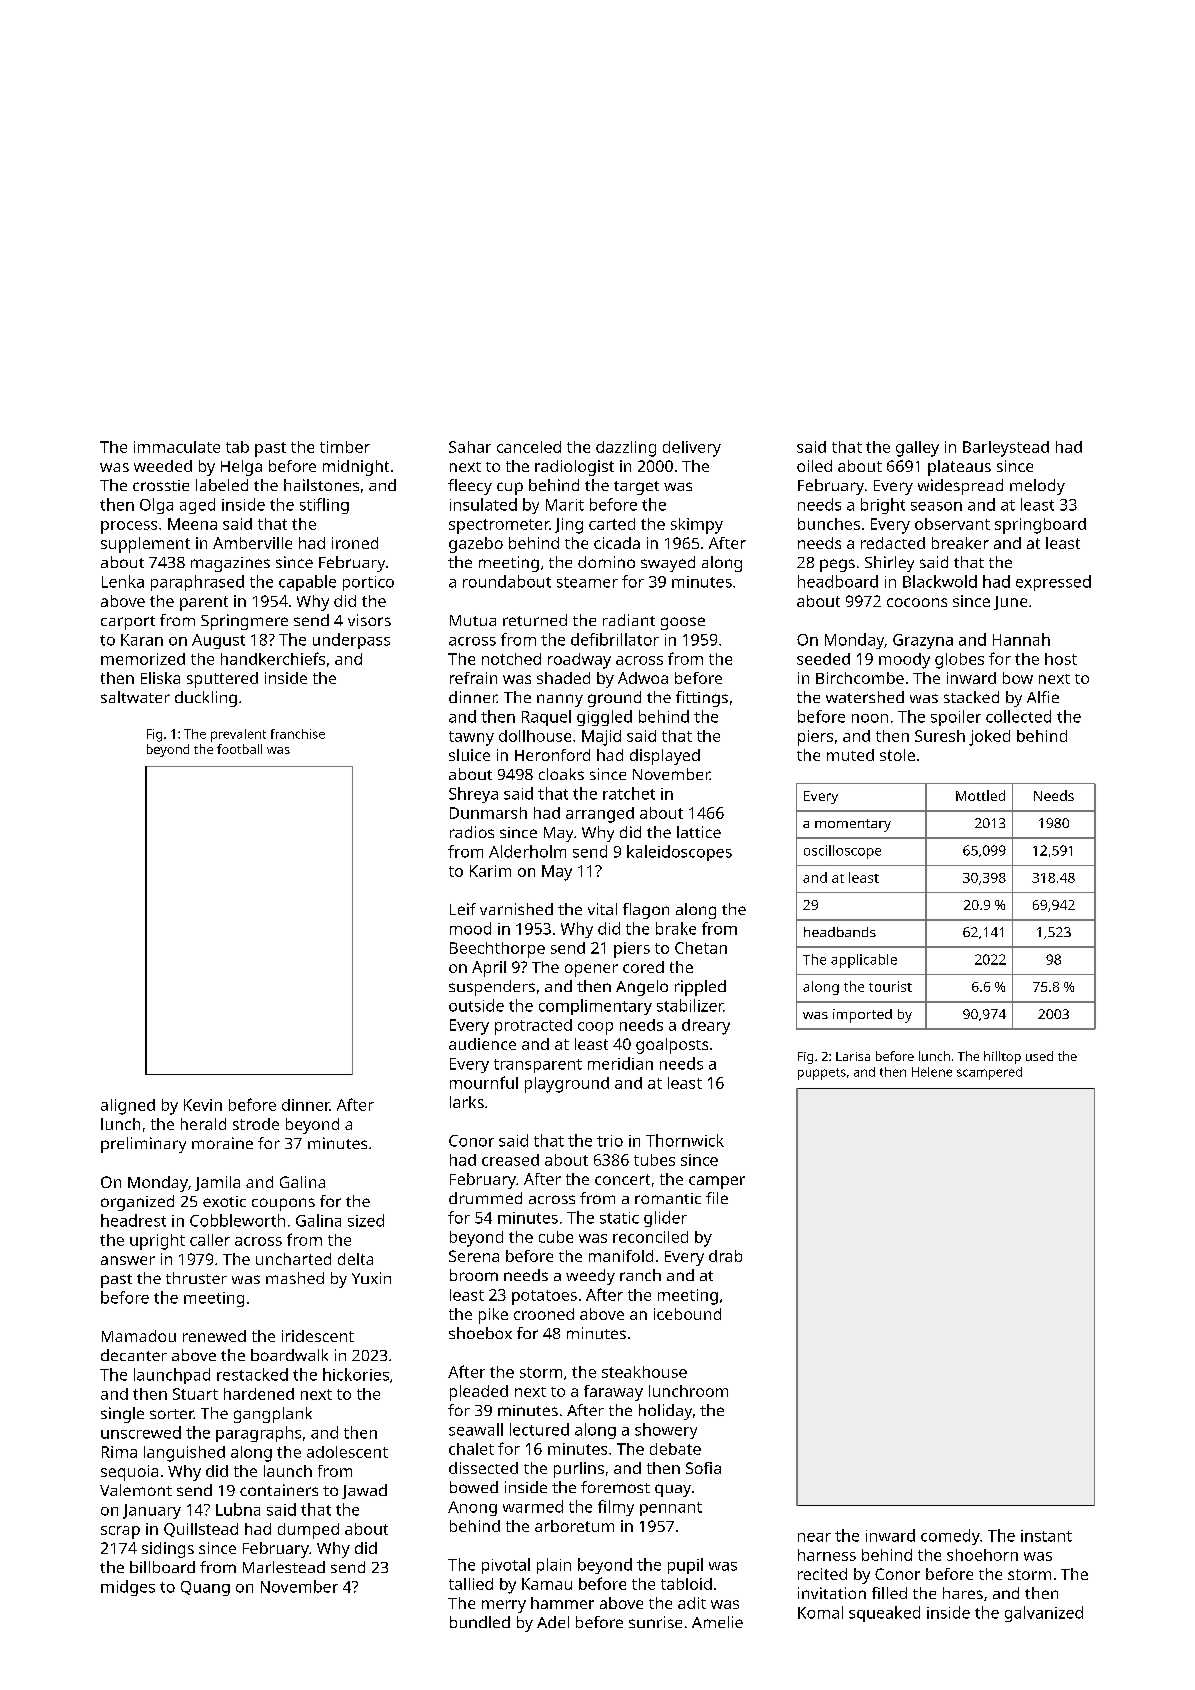 The image size is (1195, 1690). Describe the element at coordinates (476, 545) in the image. I see `gazebo` at that location.
